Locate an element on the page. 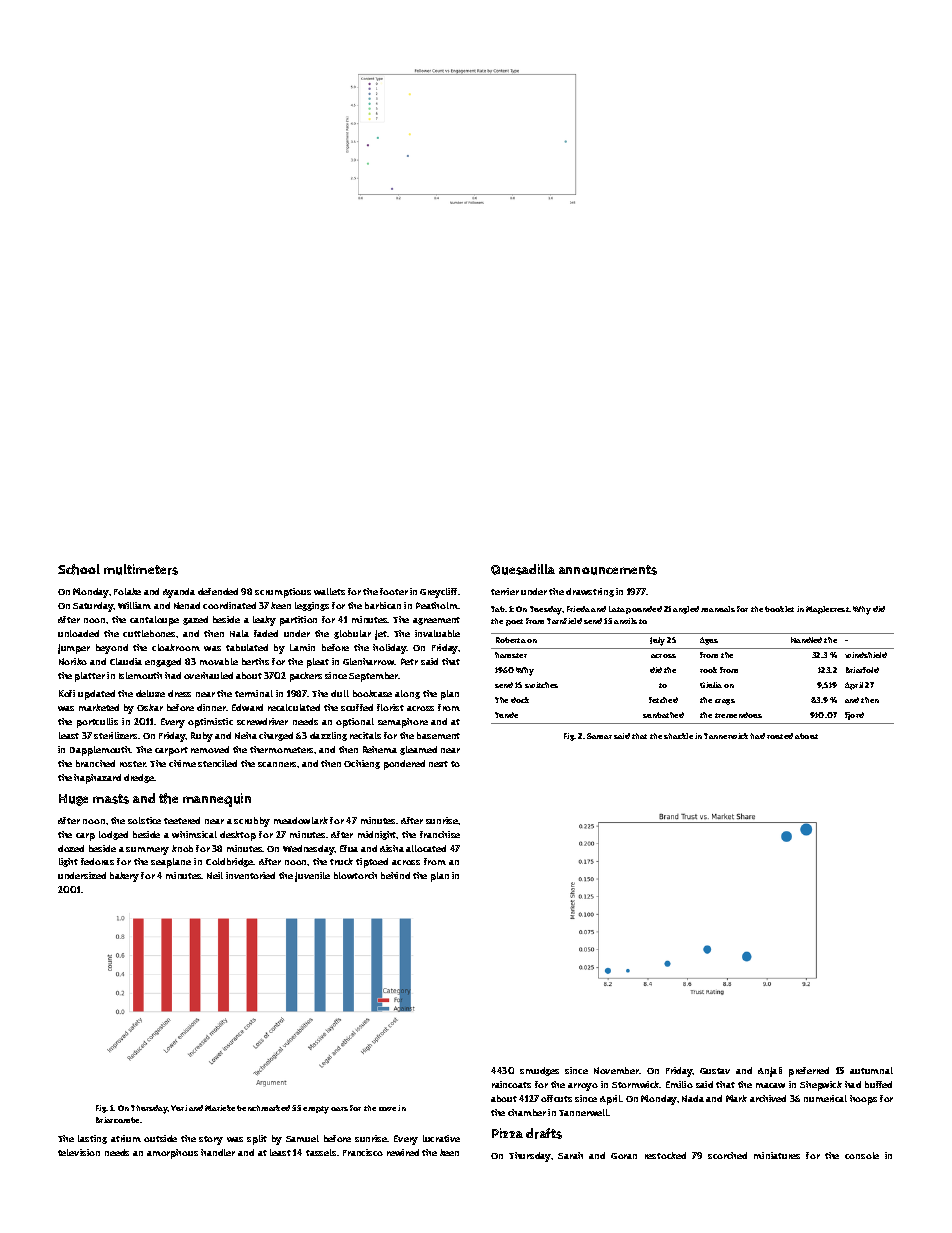 The image size is (952, 1233). amorphous is located at coordinates (172, 1154).
